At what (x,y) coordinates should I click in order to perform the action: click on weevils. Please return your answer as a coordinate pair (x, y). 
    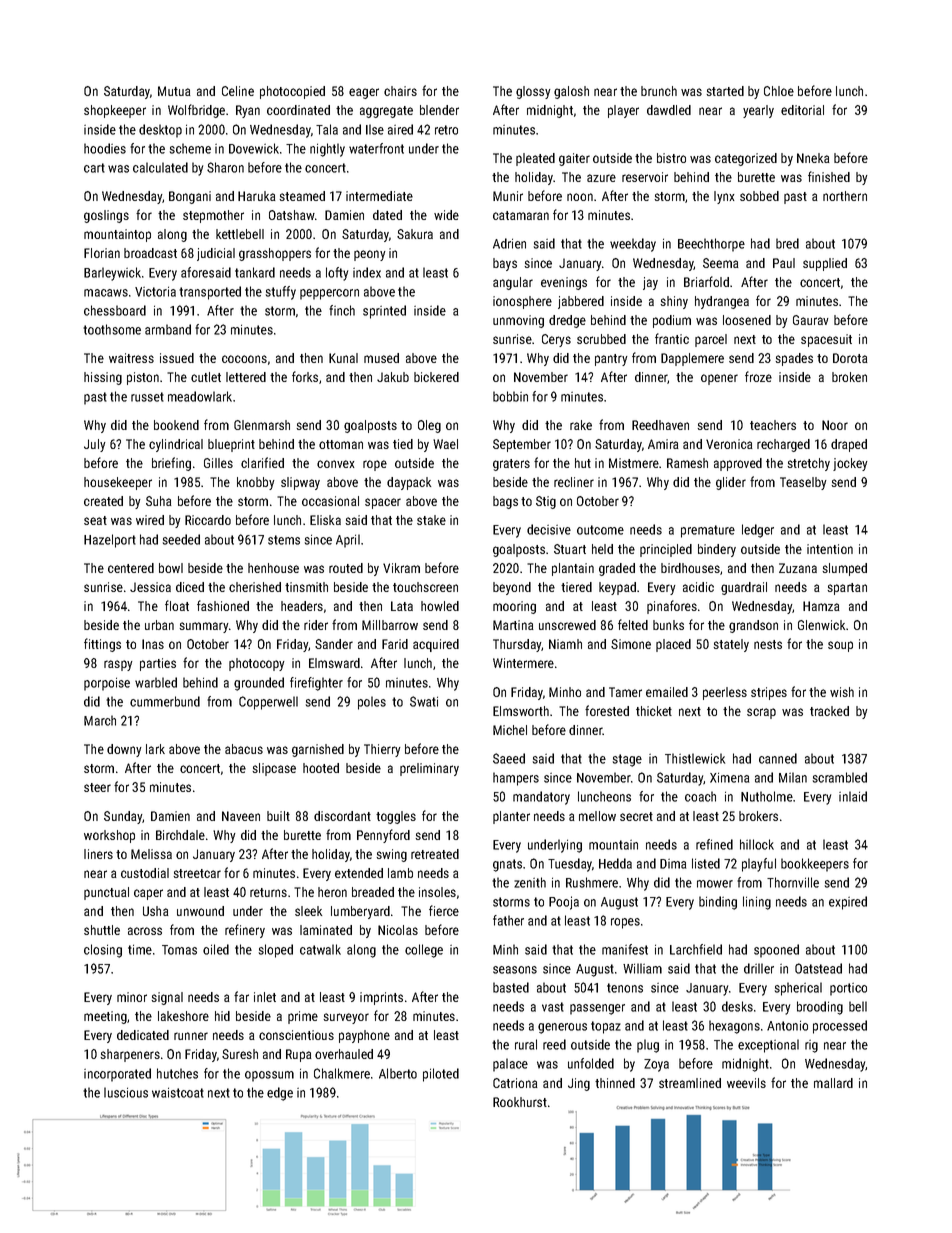
    Looking at the image, I should click on (746, 1083).
